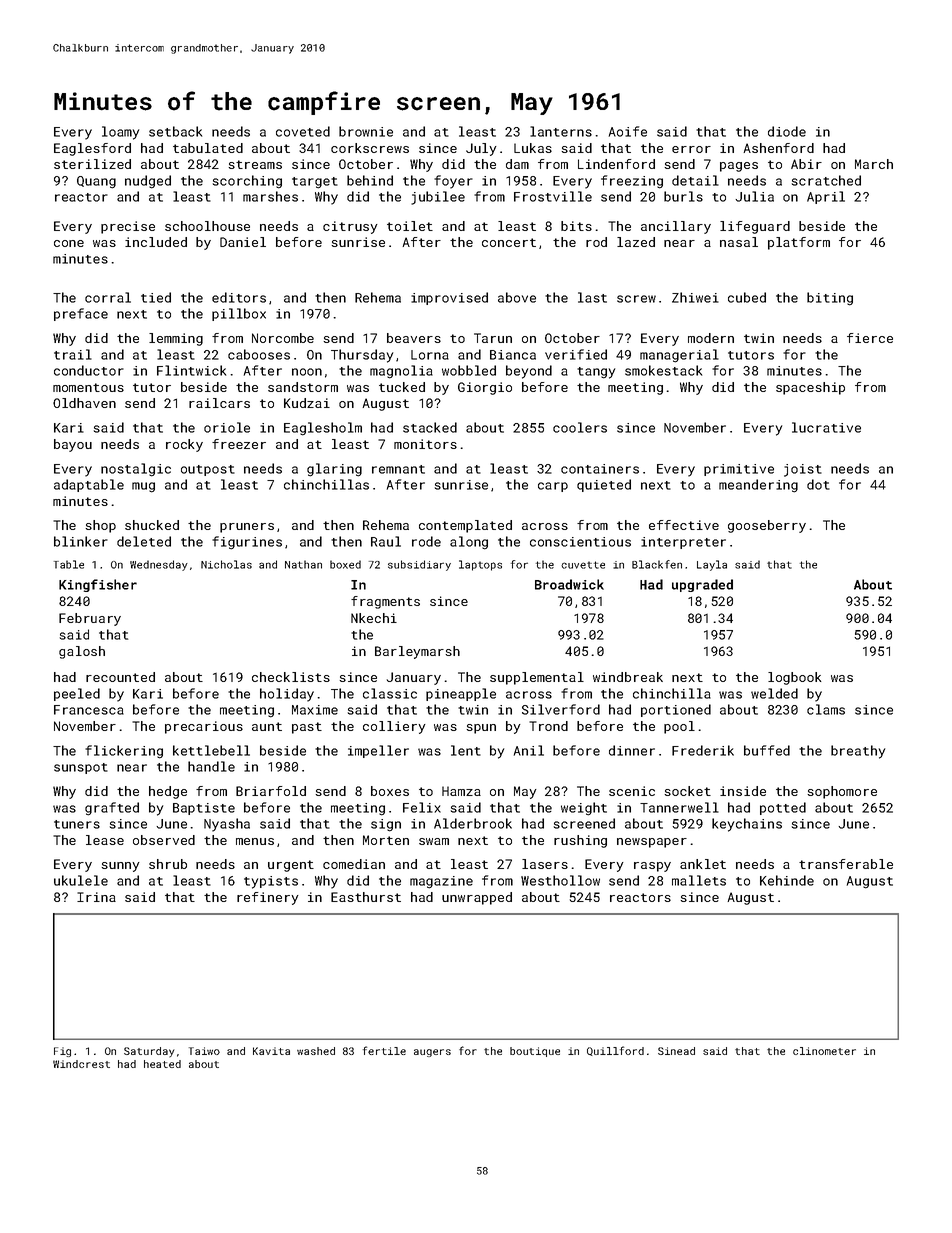 This screenshot has width=952, height=1233. I want to click on Sinead, so click(676, 1051).
